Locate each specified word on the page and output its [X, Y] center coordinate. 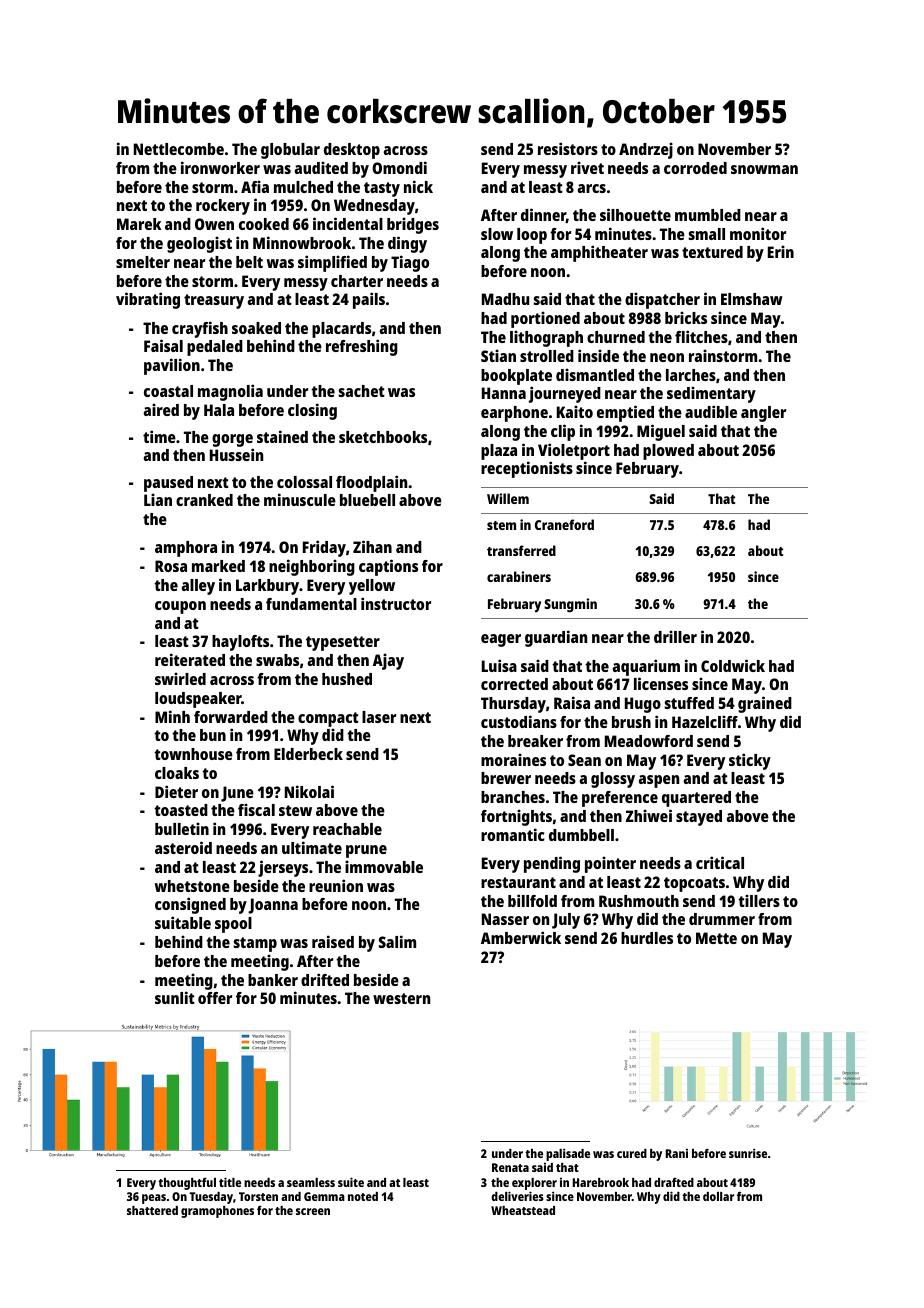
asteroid [183, 847]
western [401, 998]
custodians [519, 721]
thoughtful [187, 1184]
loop [532, 236]
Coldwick [733, 665]
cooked [264, 224]
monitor [758, 233]
